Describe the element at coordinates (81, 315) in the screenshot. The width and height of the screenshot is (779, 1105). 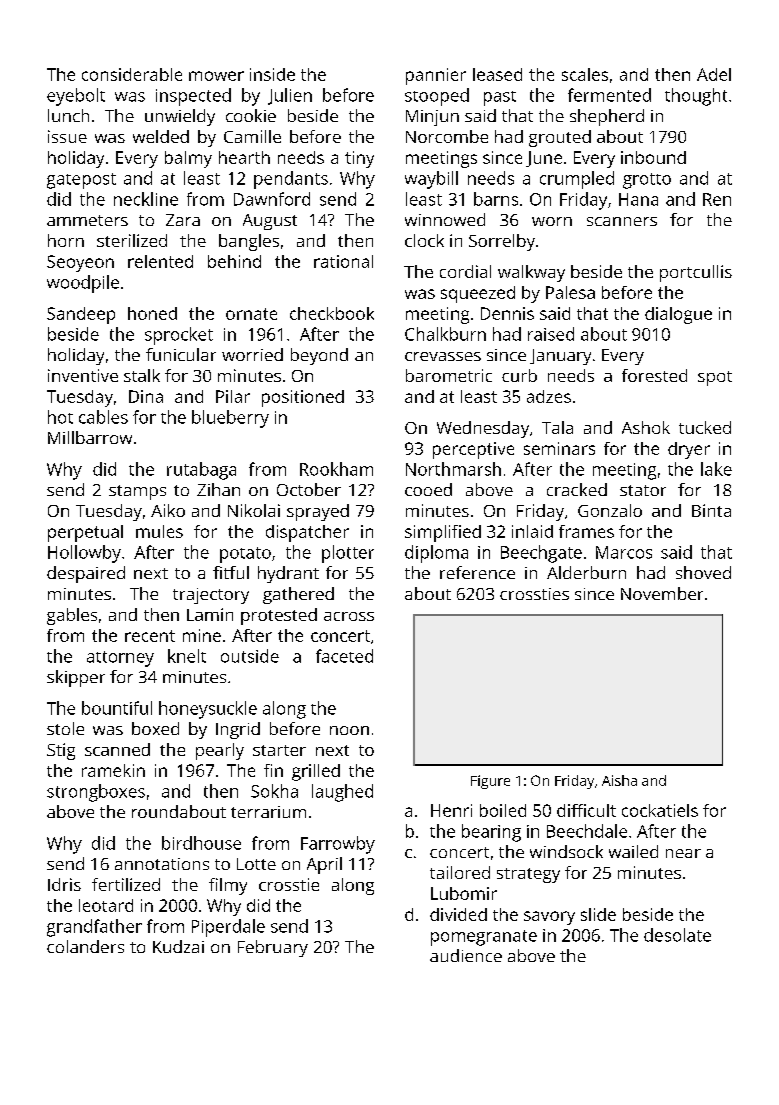
I see `Sandeep` at that location.
